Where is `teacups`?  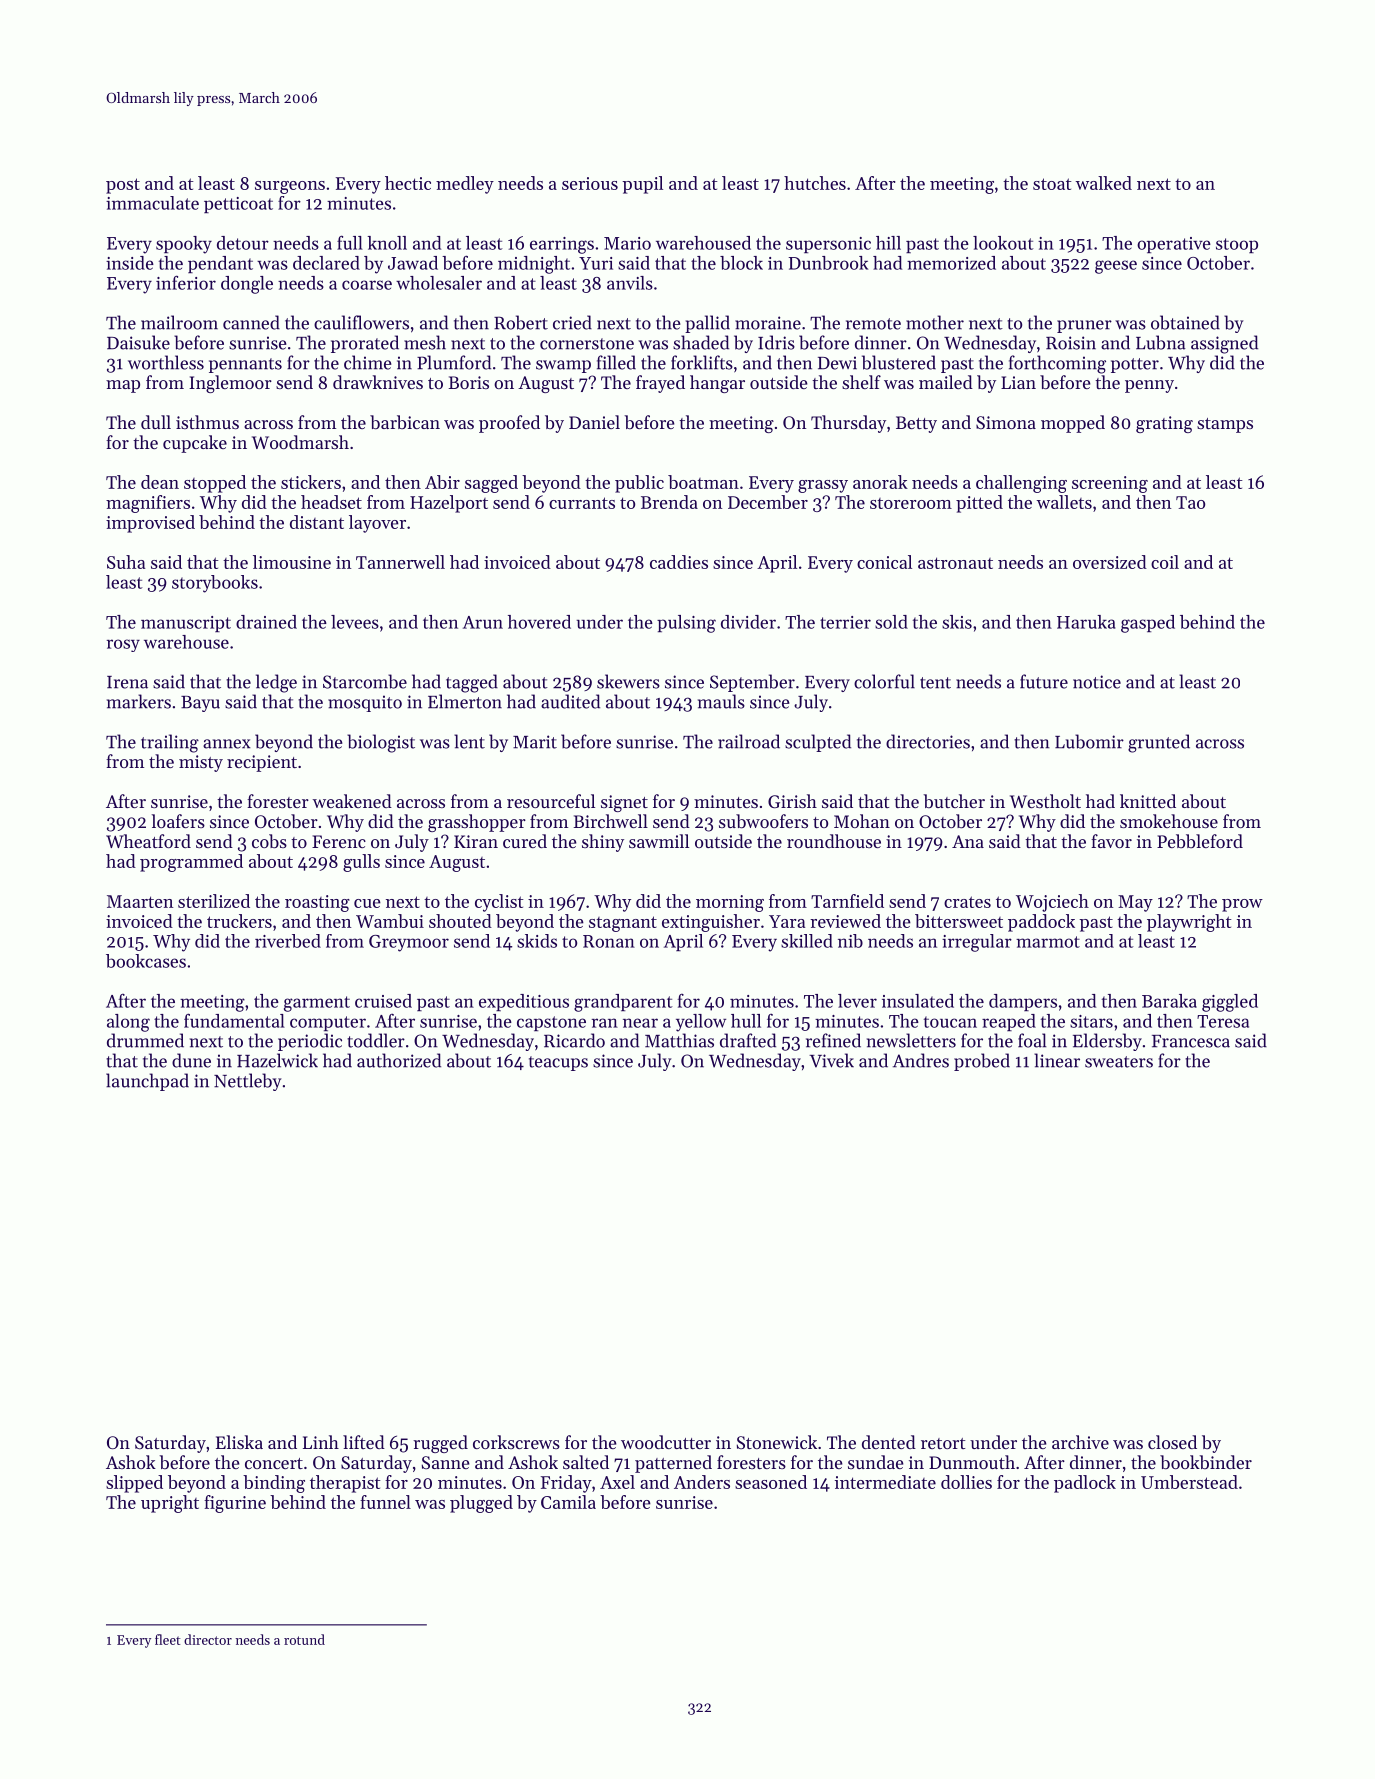
teacups is located at coordinates (558, 1063).
